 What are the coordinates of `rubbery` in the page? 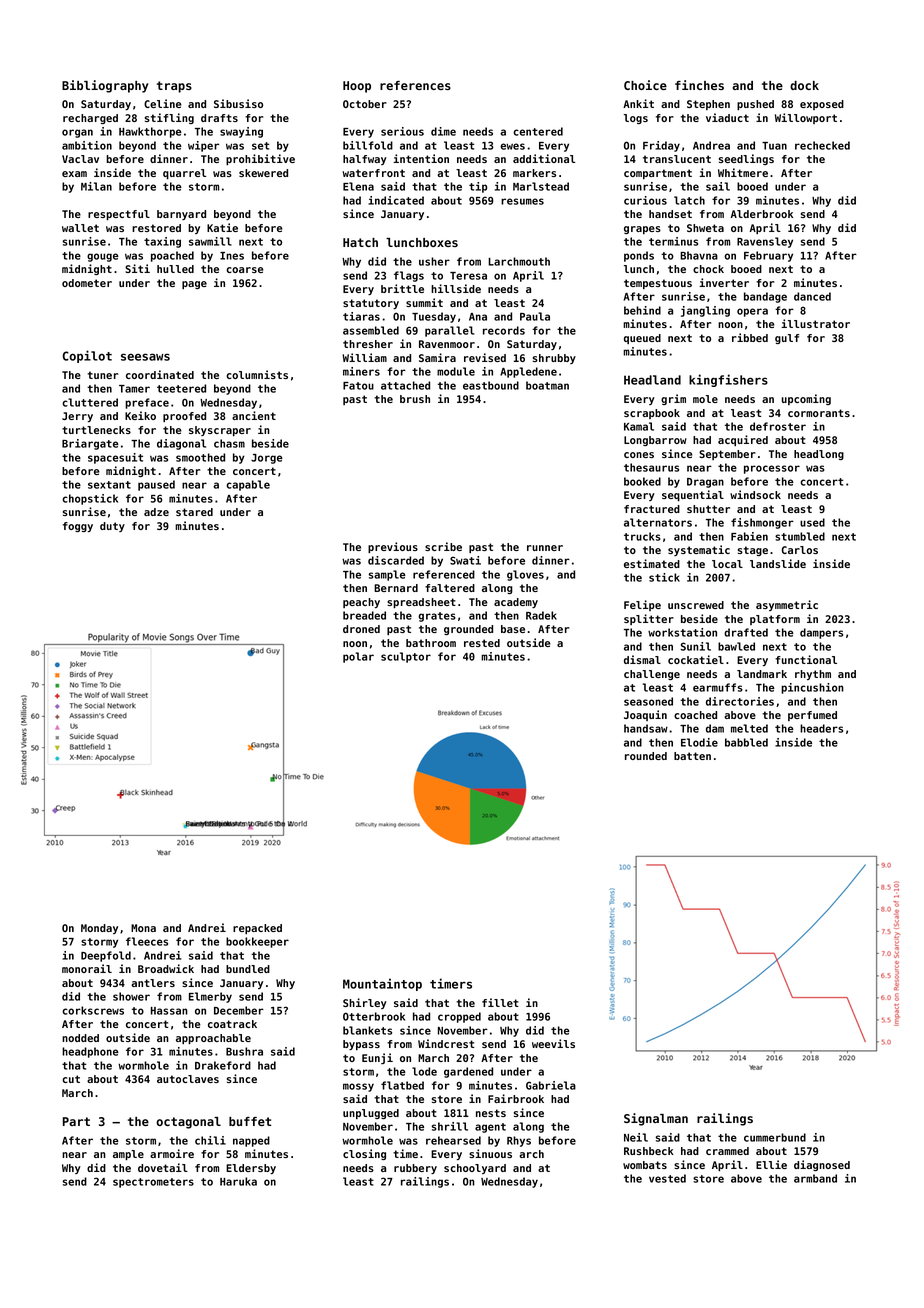 It's located at (415, 1169).
